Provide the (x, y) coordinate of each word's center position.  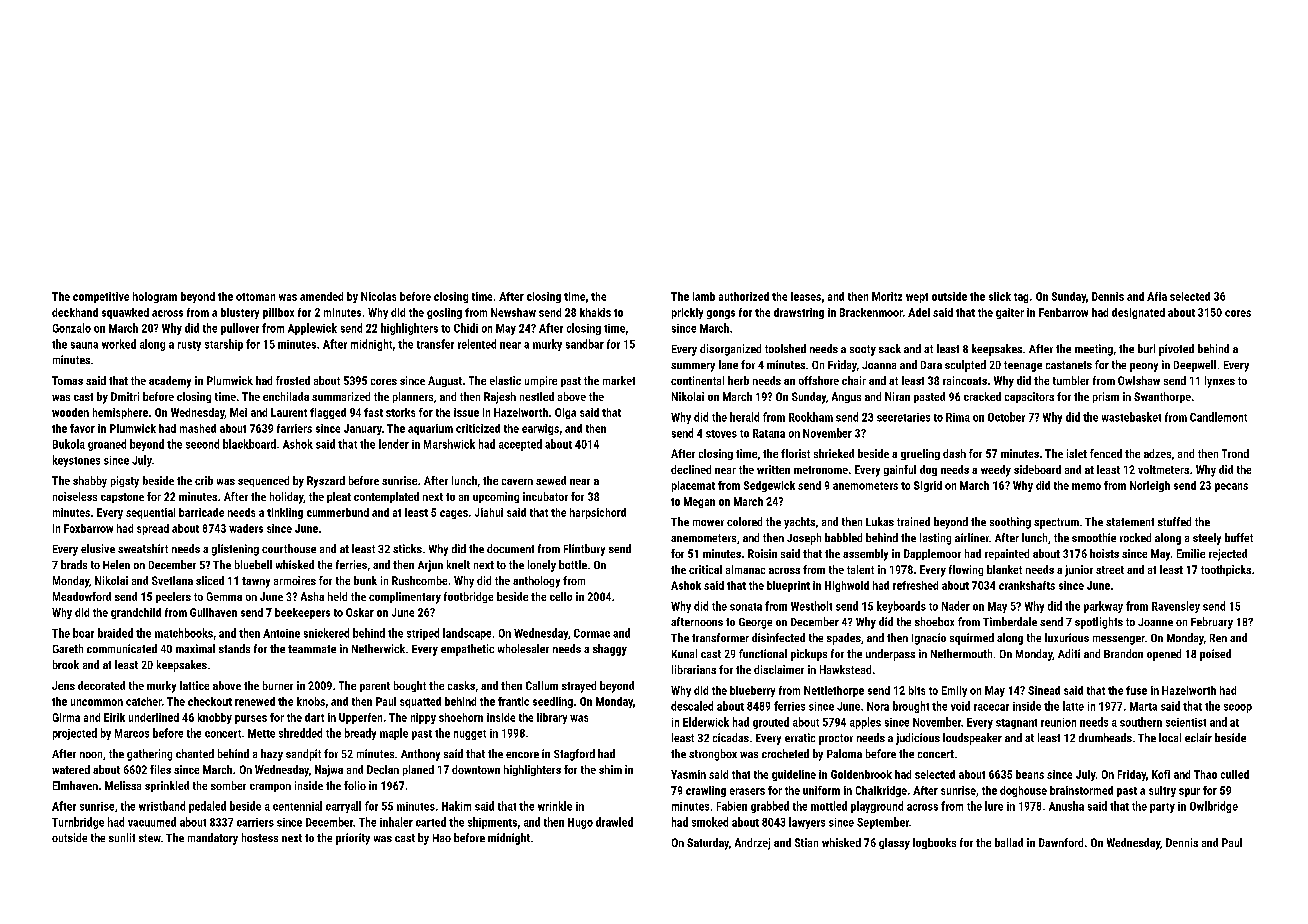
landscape (467, 634)
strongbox (713, 755)
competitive (101, 297)
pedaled (207, 807)
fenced (1106, 453)
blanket (1004, 569)
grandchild (136, 613)
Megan (699, 502)
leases (806, 296)
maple (394, 734)
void (960, 706)
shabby (90, 482)
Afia (1157, 296)
